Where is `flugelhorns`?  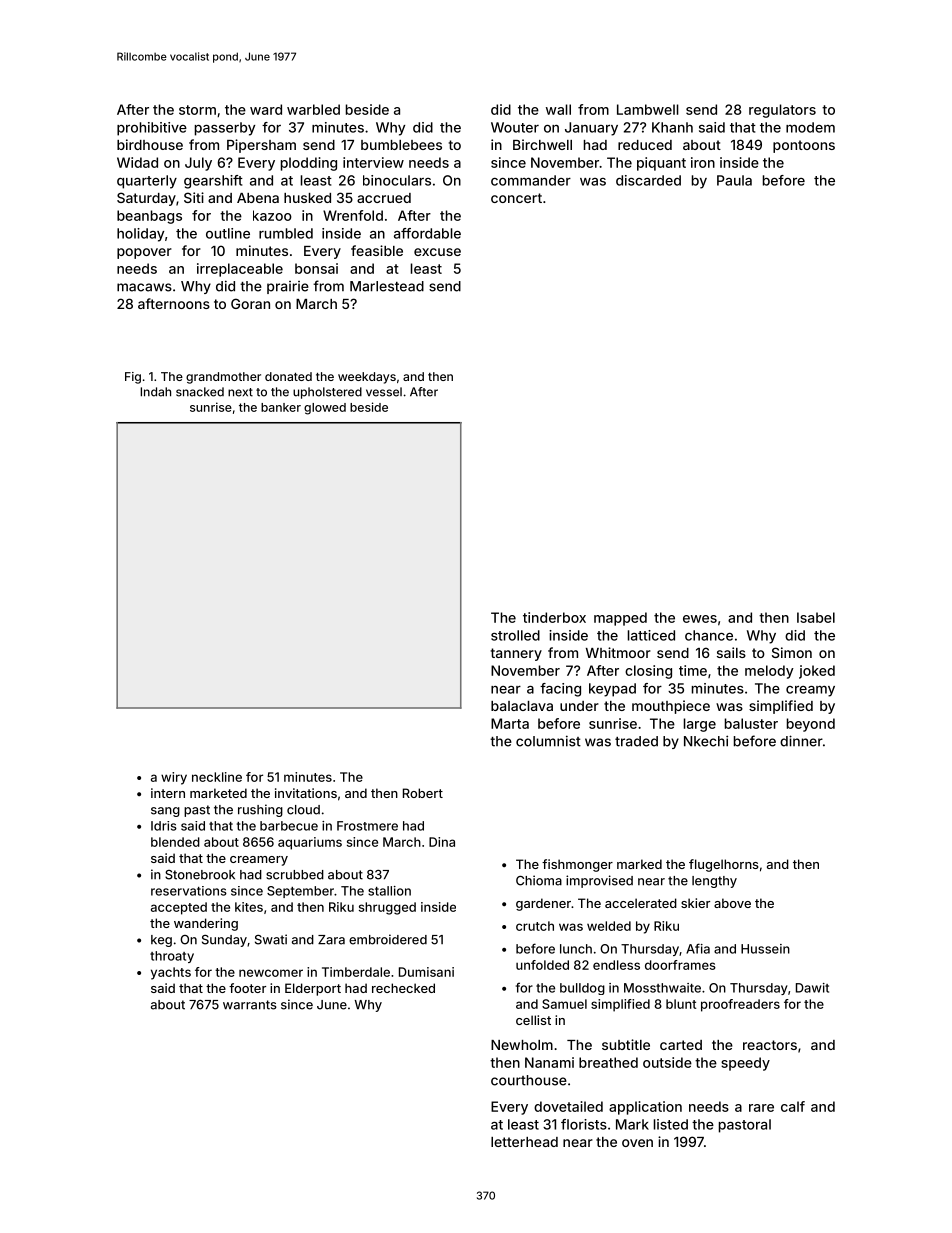
flugelhorns is located at coordinates (724, 865).
